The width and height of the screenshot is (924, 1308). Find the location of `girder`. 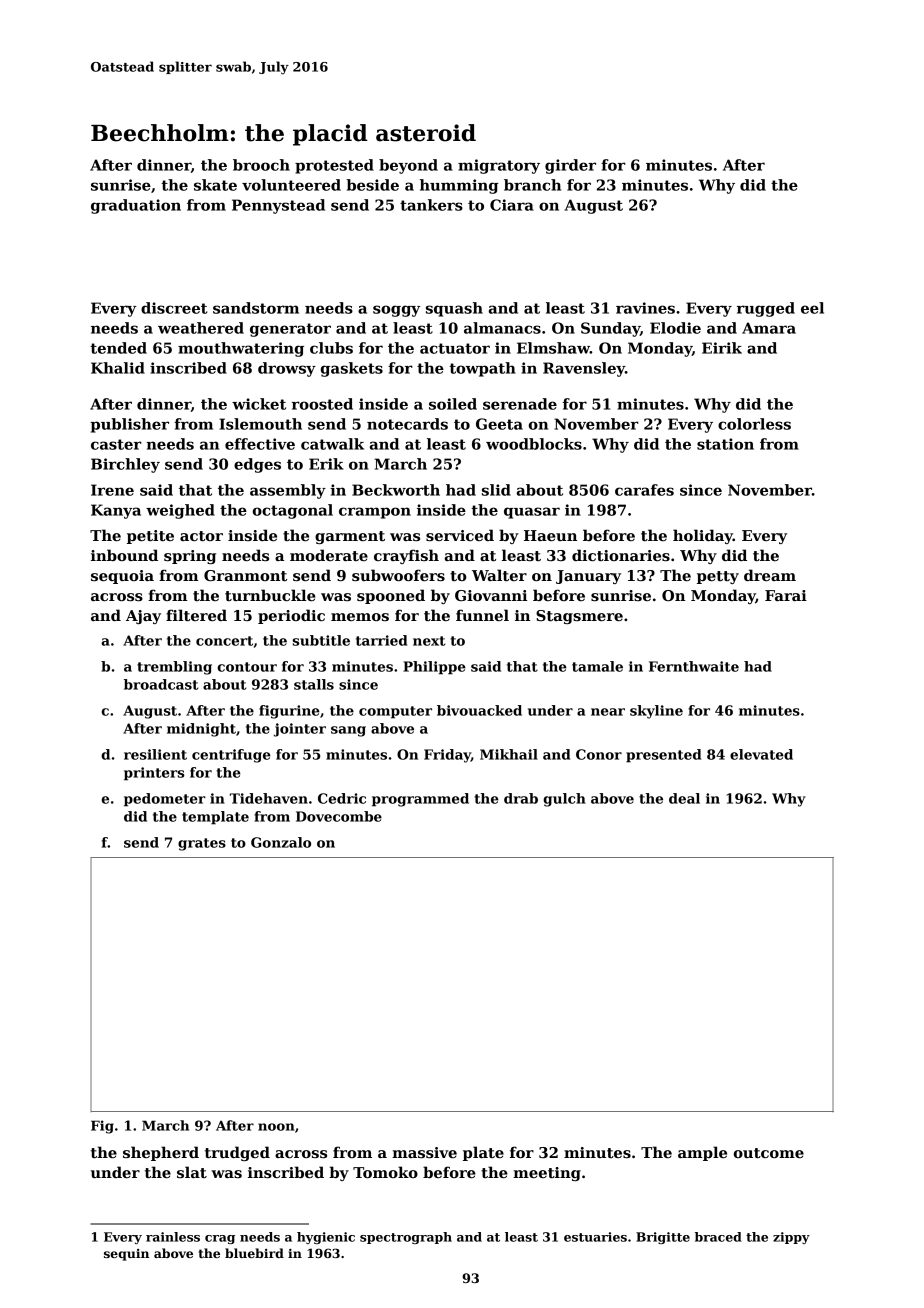

girder is located at coordinates (570, 166).
